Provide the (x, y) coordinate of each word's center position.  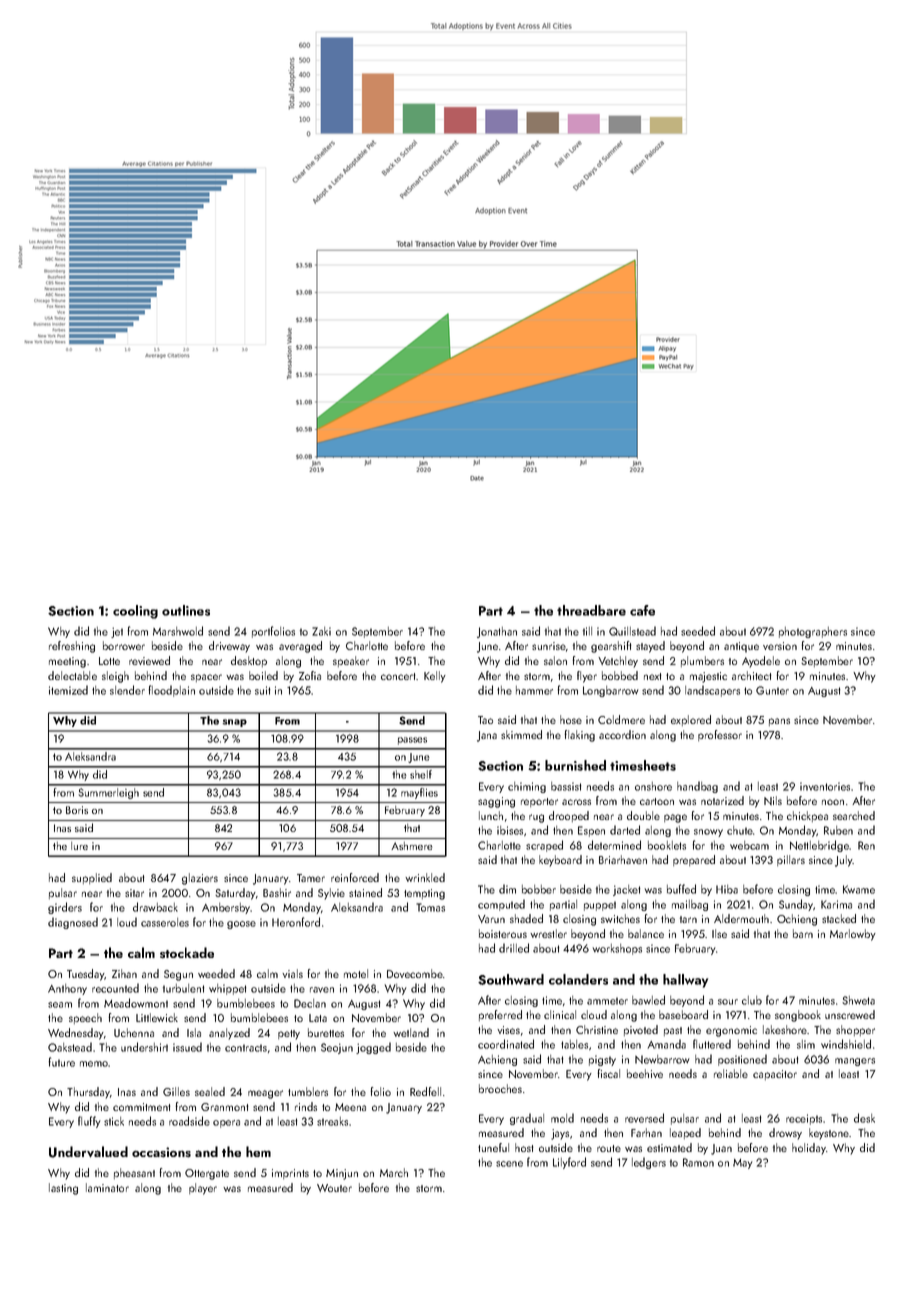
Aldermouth (741, 918)
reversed (644, 1118)
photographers (813, 632)
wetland (411, 1032)
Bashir (277, 892)
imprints (290, 1174)
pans (779, 722)
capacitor (775, 1075)
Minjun (342, 1174)
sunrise (549, 646)
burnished (575, 765)
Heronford (296, 922)
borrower (124, 645)
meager (265, 1094)
